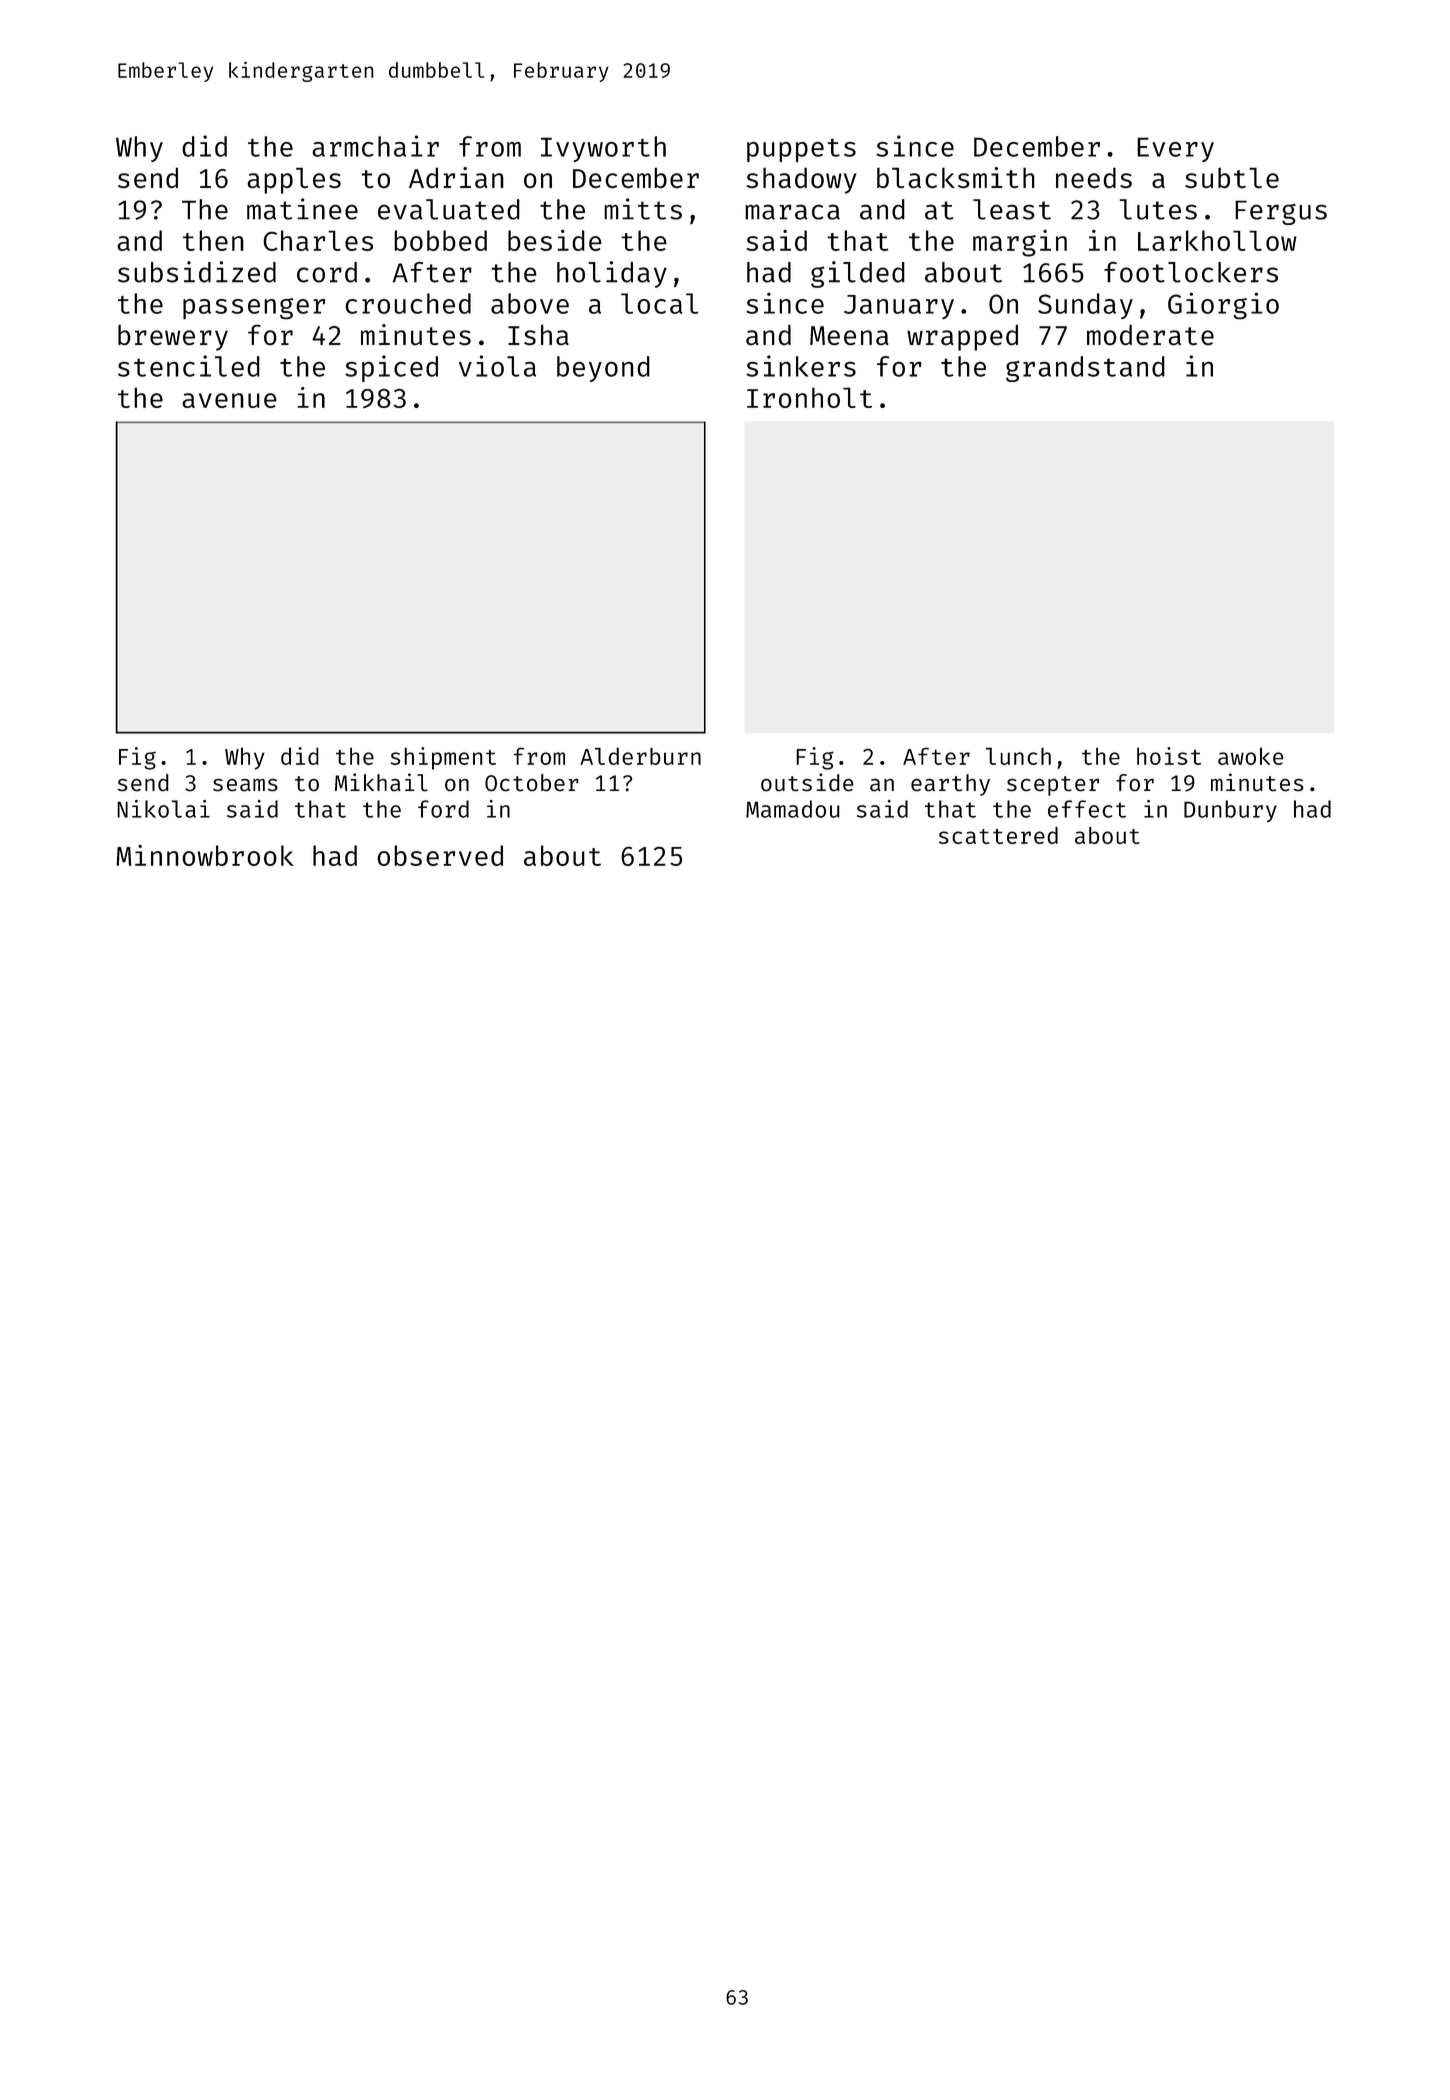 This screenshot has height=2100, width=1450. Describe the element at coordinates (1085, 369) in the screenshot. I see `grandstand` at that location.
